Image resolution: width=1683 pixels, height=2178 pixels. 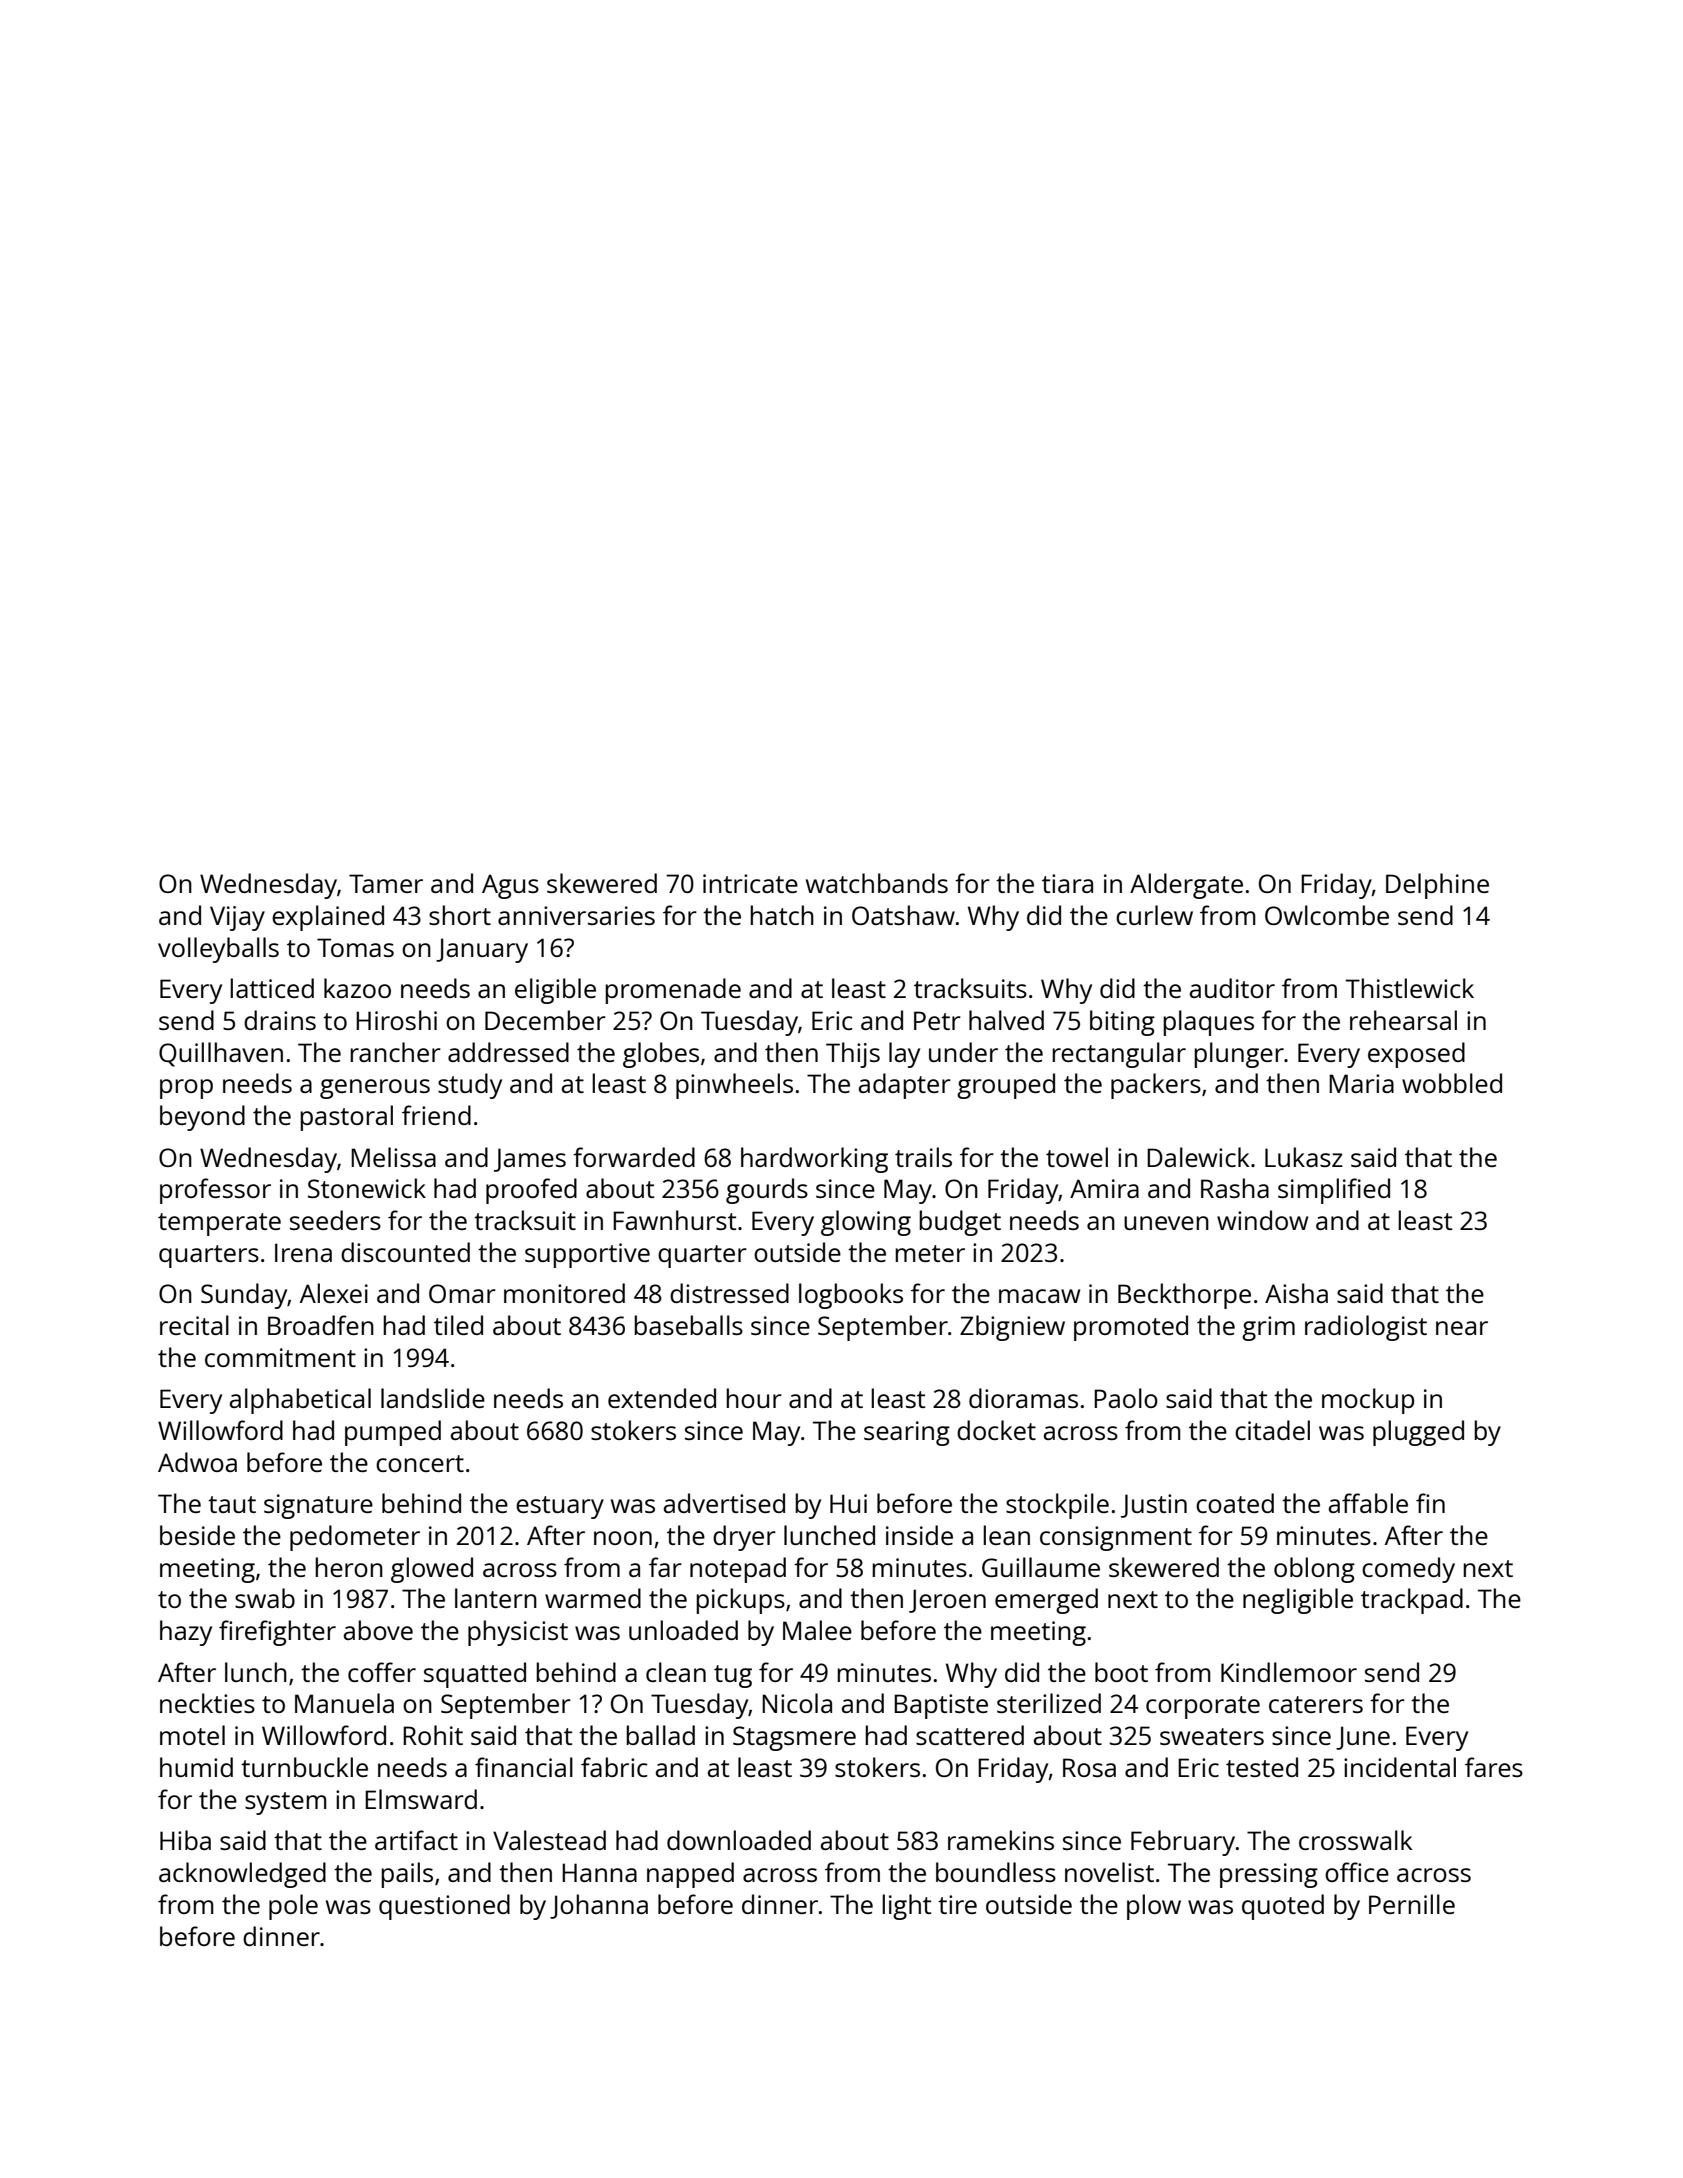 I want to click on Delphine, so click(x=1437, y=886).
